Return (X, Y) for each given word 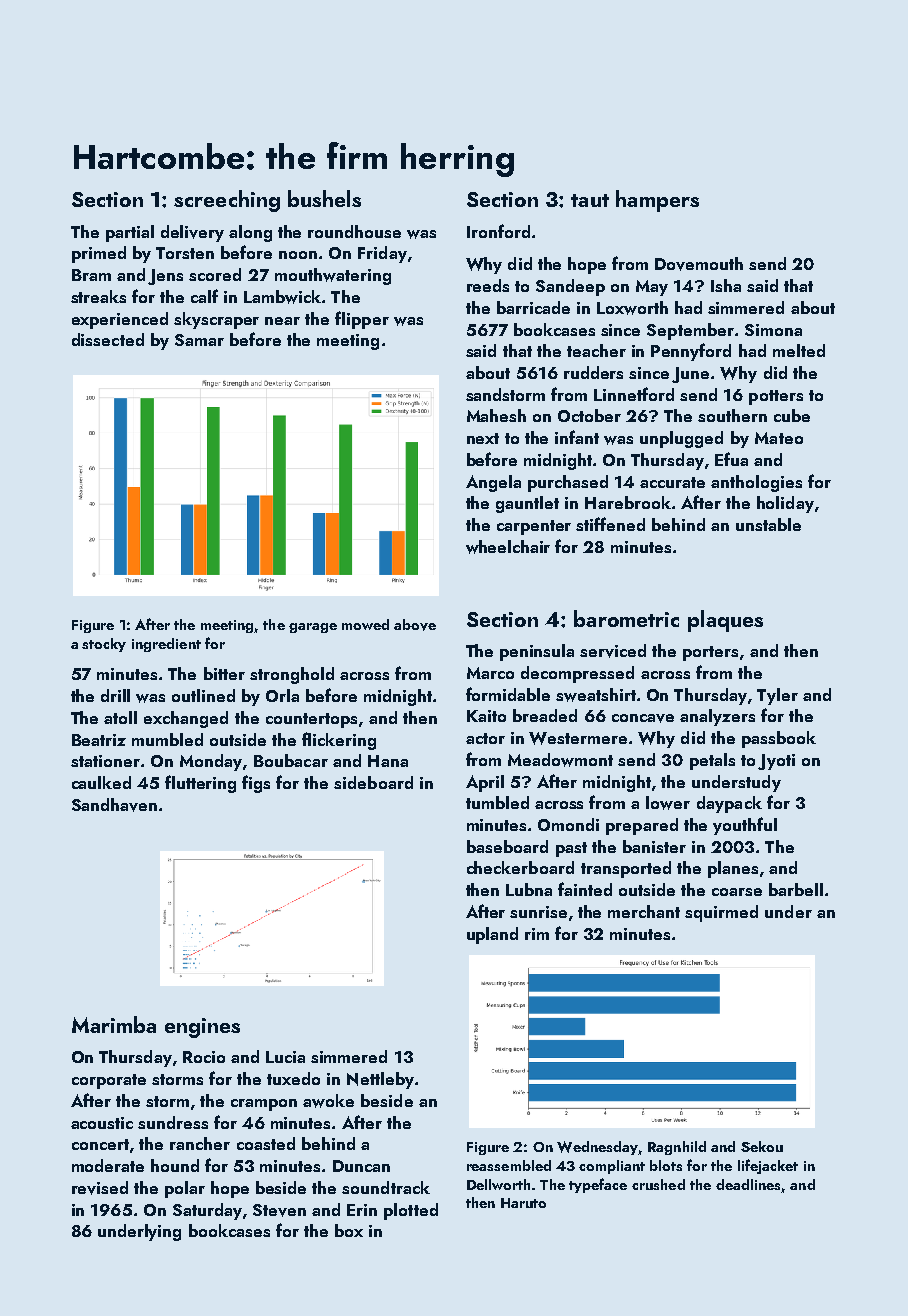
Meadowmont (560, 760)
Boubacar (291, 760)
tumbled (497, 802)
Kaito (486, 716)
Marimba (114, 1024)
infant (577, 437)
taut (590, 200)
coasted (266, 1143)
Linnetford (634, 394)
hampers (657, 201)
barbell (796, 889)
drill (115, 695)
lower (668, 803)
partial (130, 233)
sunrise (538, 912)
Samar (199, 340)
